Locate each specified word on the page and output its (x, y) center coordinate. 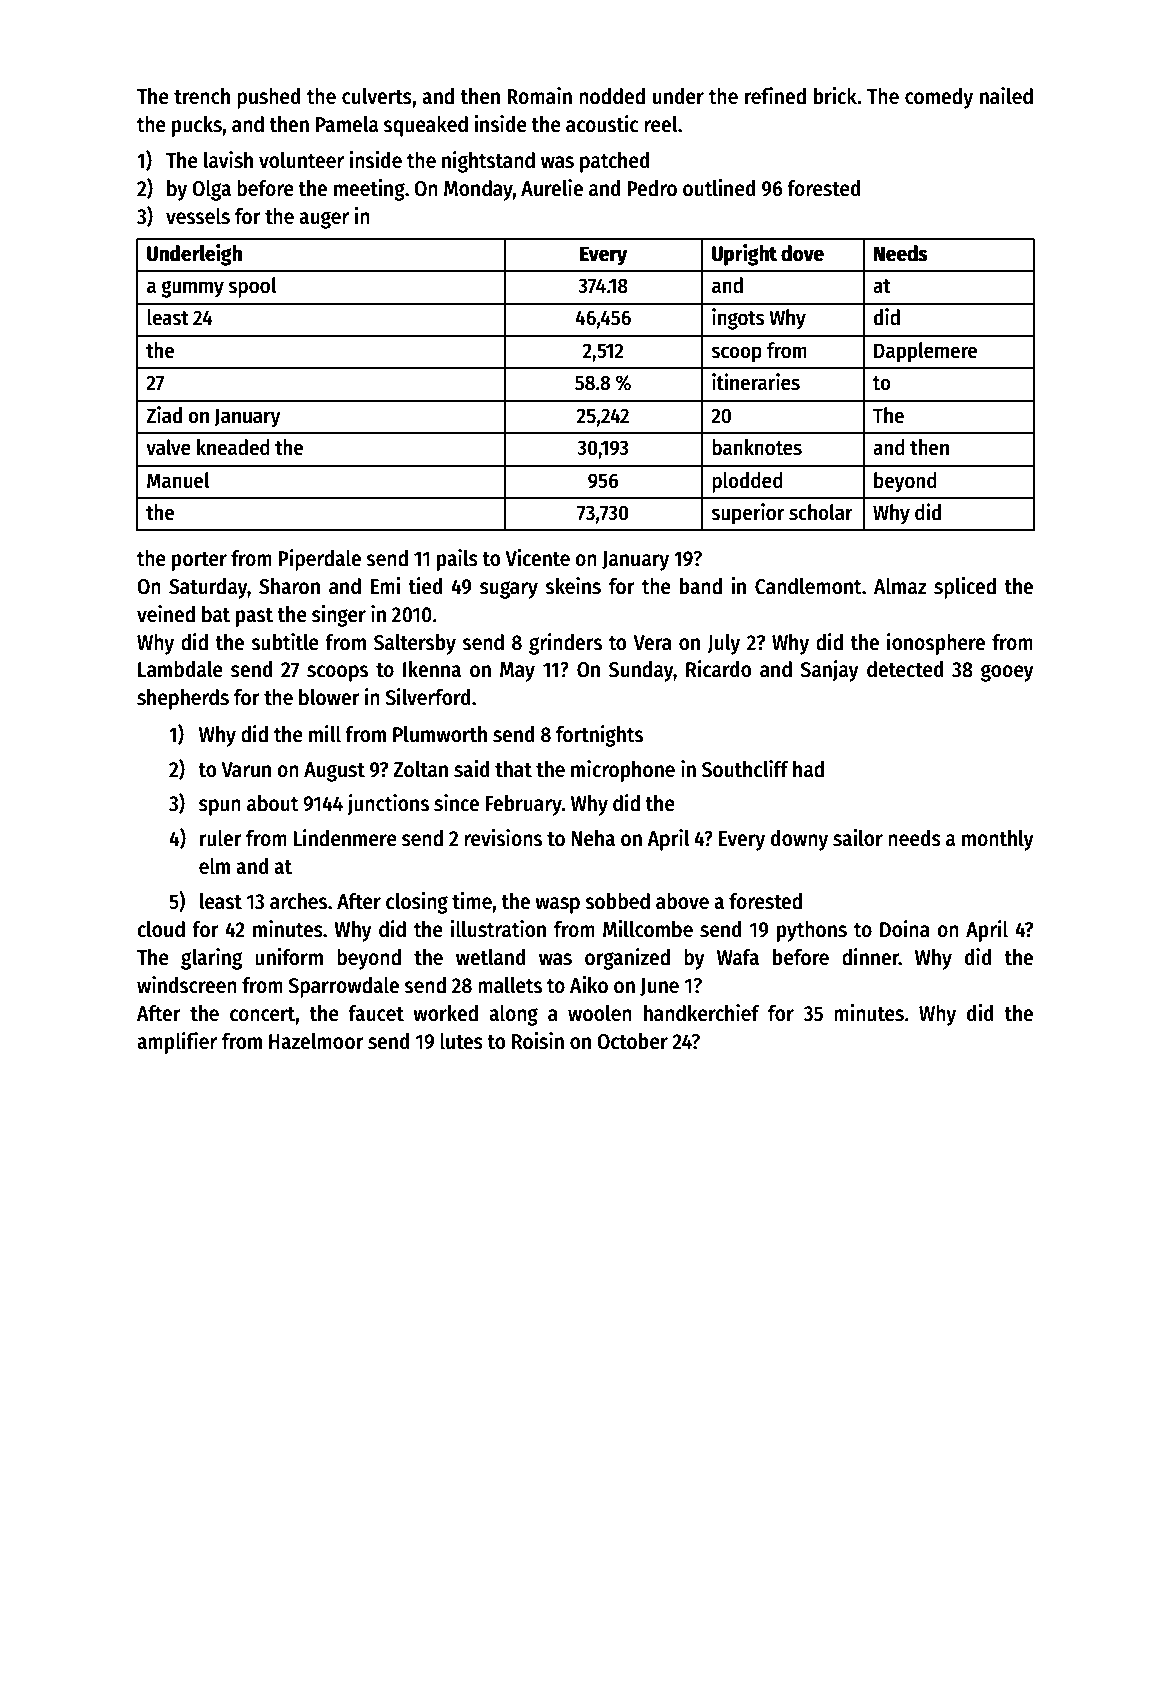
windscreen (187, 985)
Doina (905, 929)
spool (252, 287)
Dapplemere (925, 352)
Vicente (538, 558)
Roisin (538, 1041)
